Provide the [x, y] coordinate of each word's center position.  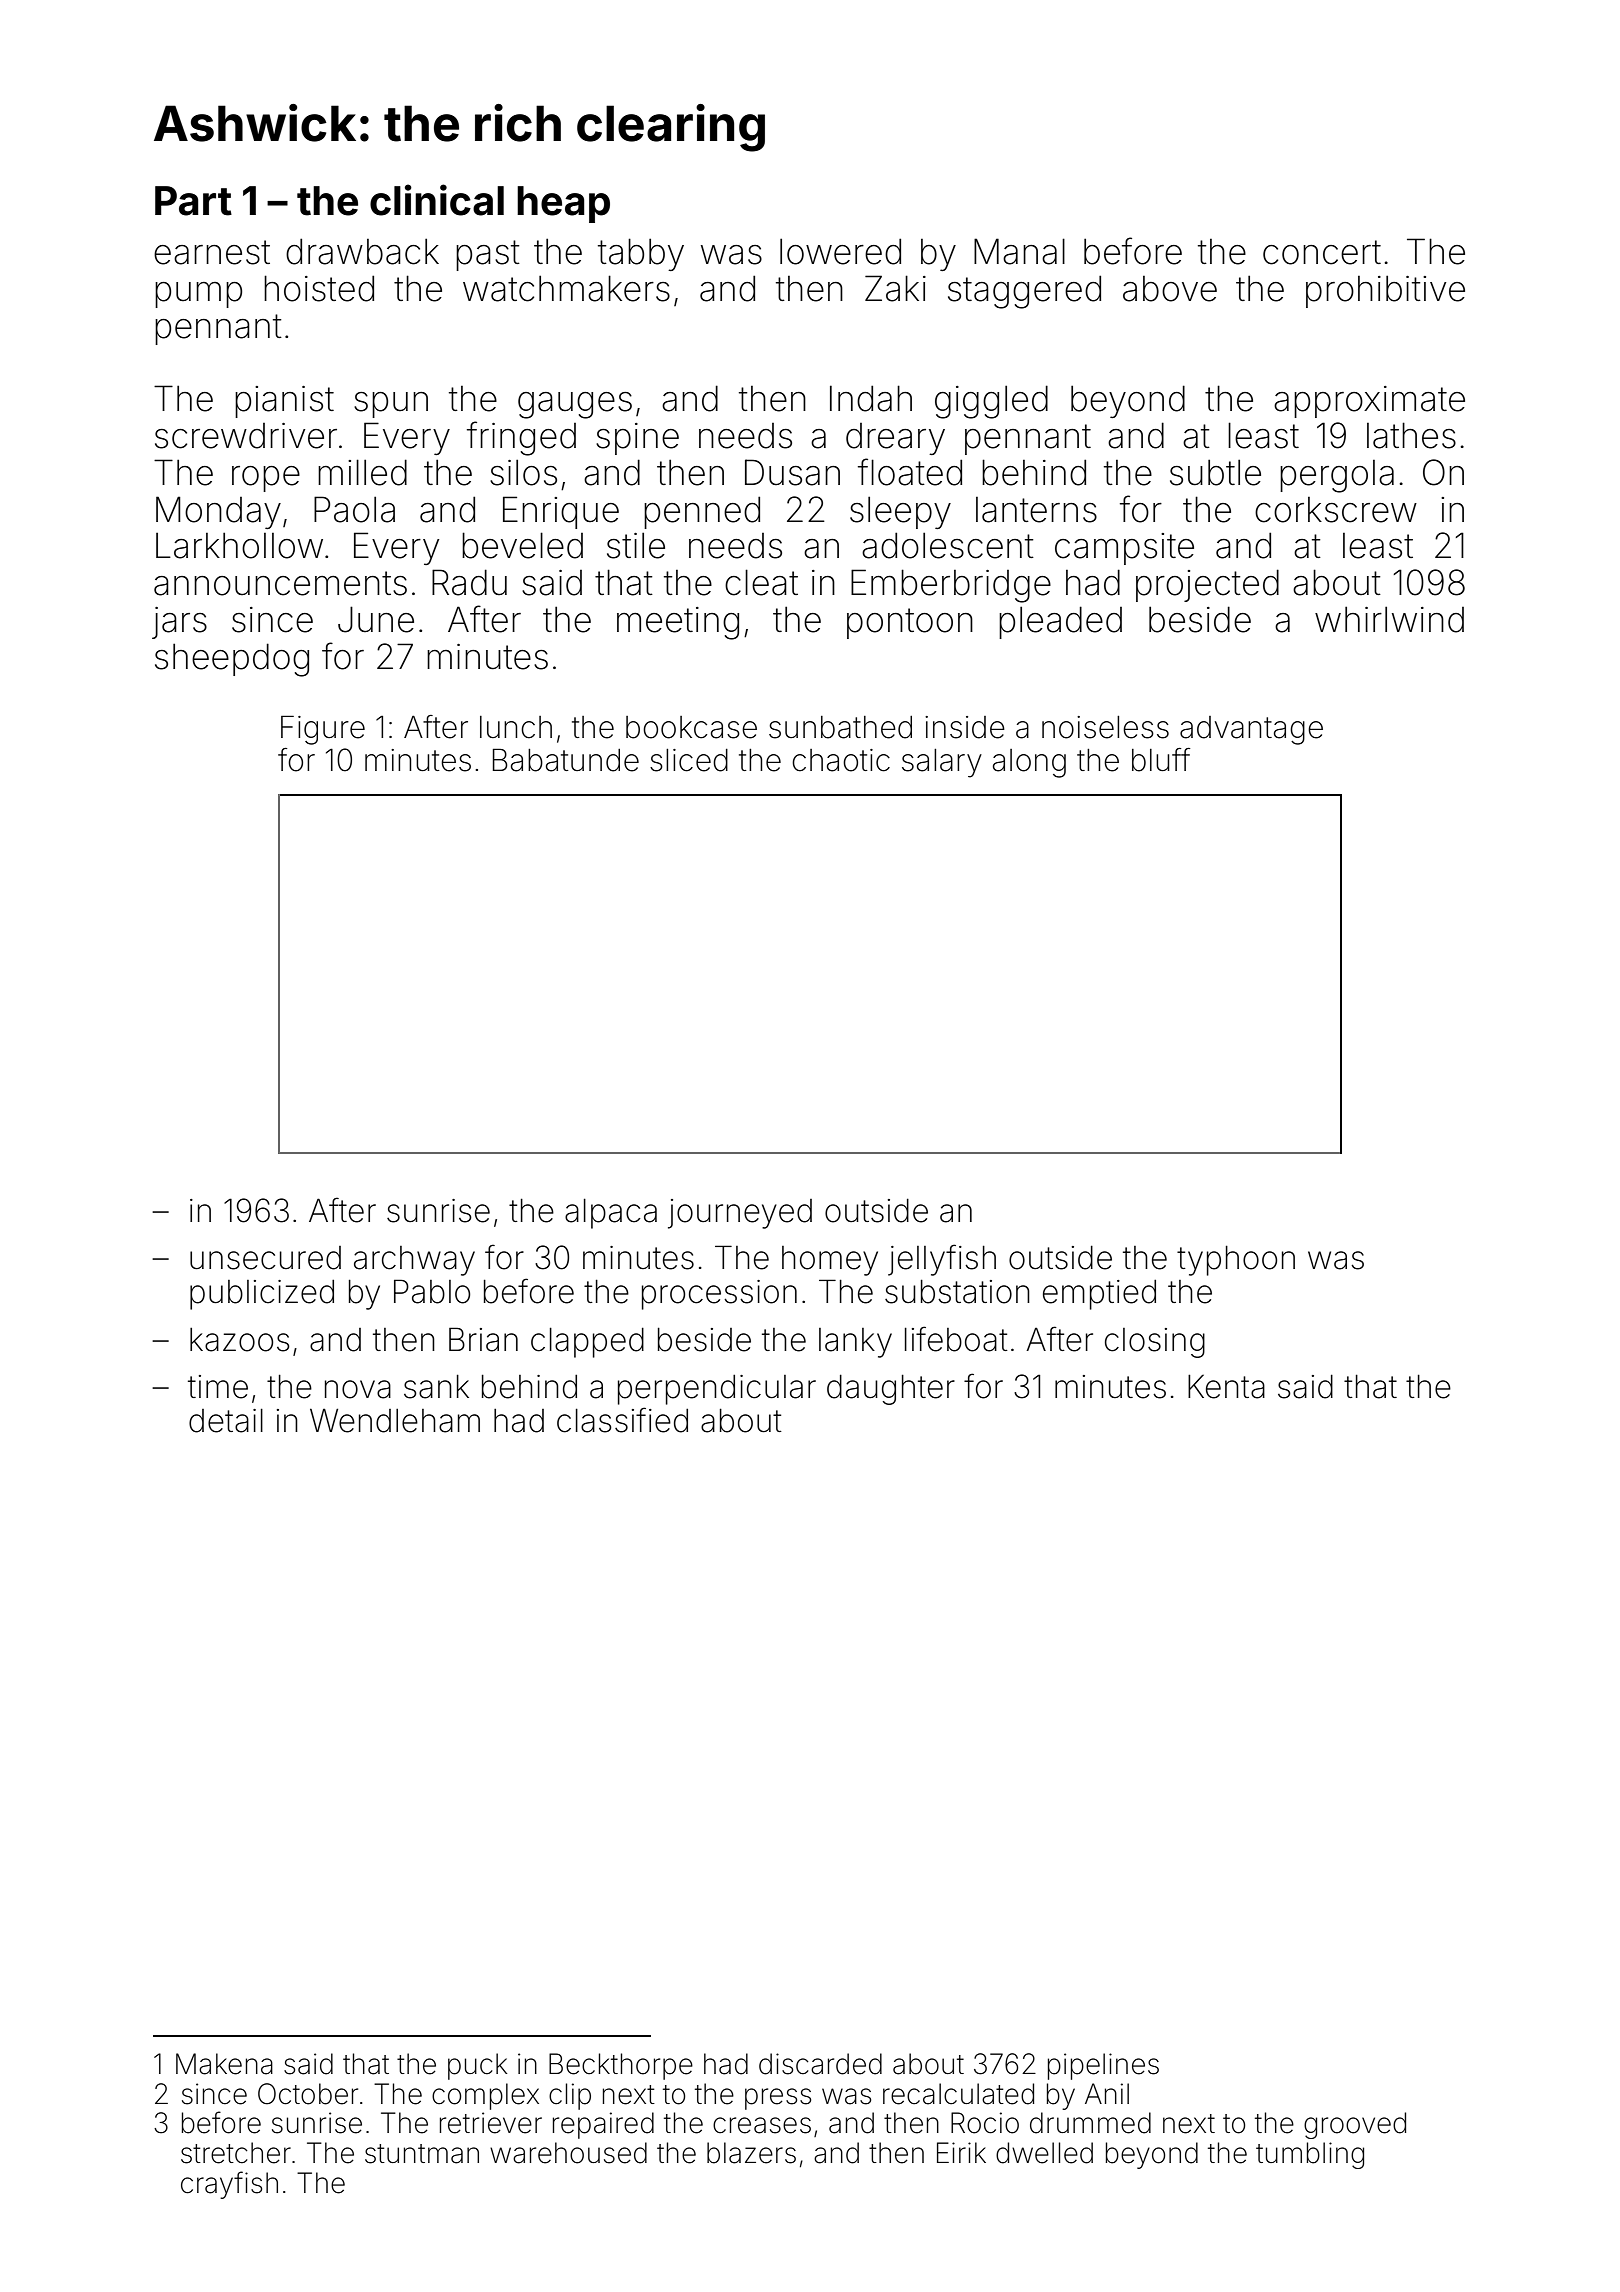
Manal [1019, 251]
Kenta [1226, 1387]
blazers [751, 2153]
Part [193, 201]
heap [563, 204]
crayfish [229, 2185]
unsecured [265, 1258]
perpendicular [717, 1390]
